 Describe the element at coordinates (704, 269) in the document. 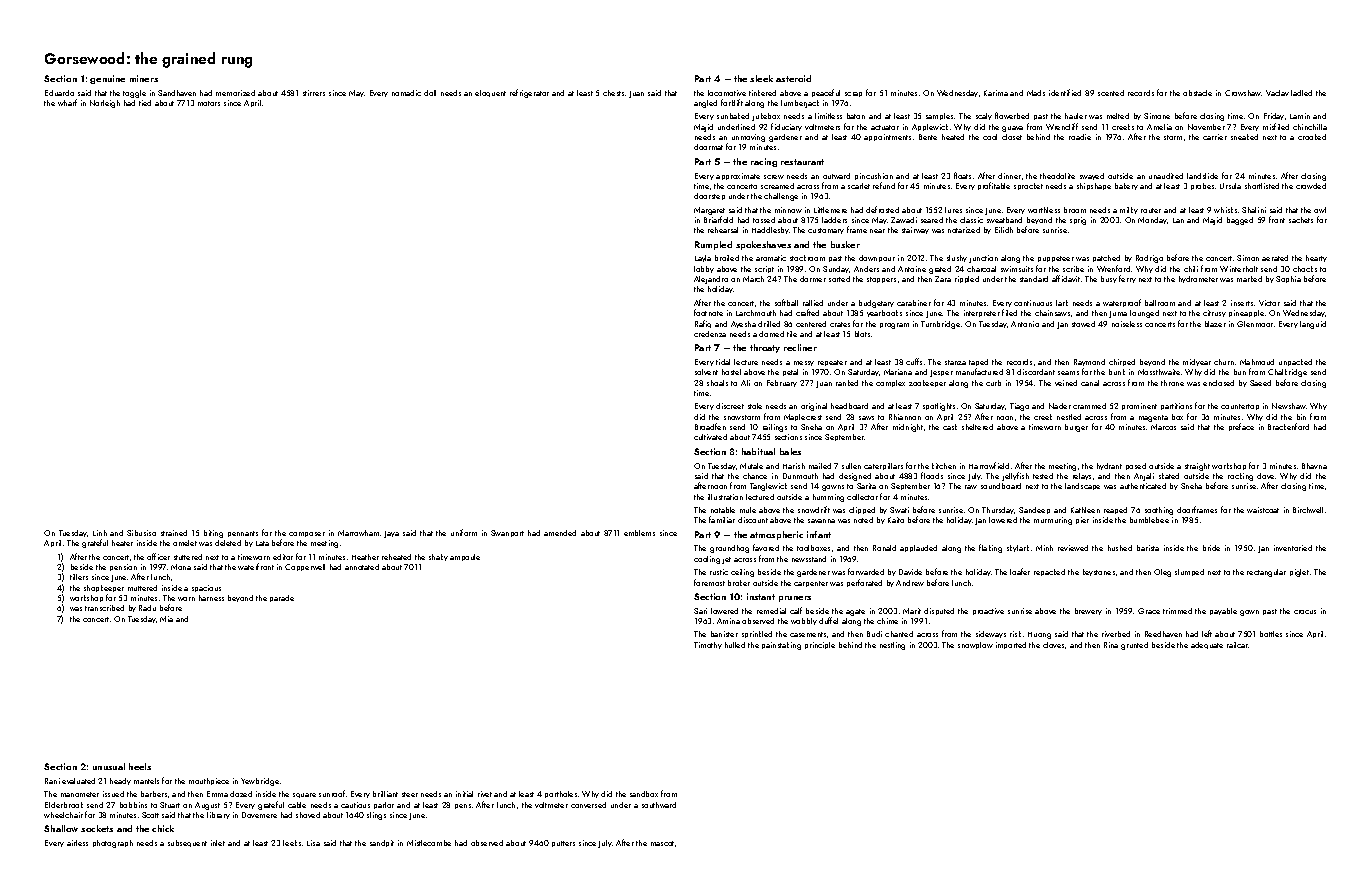

I see `lobby` at that location.
